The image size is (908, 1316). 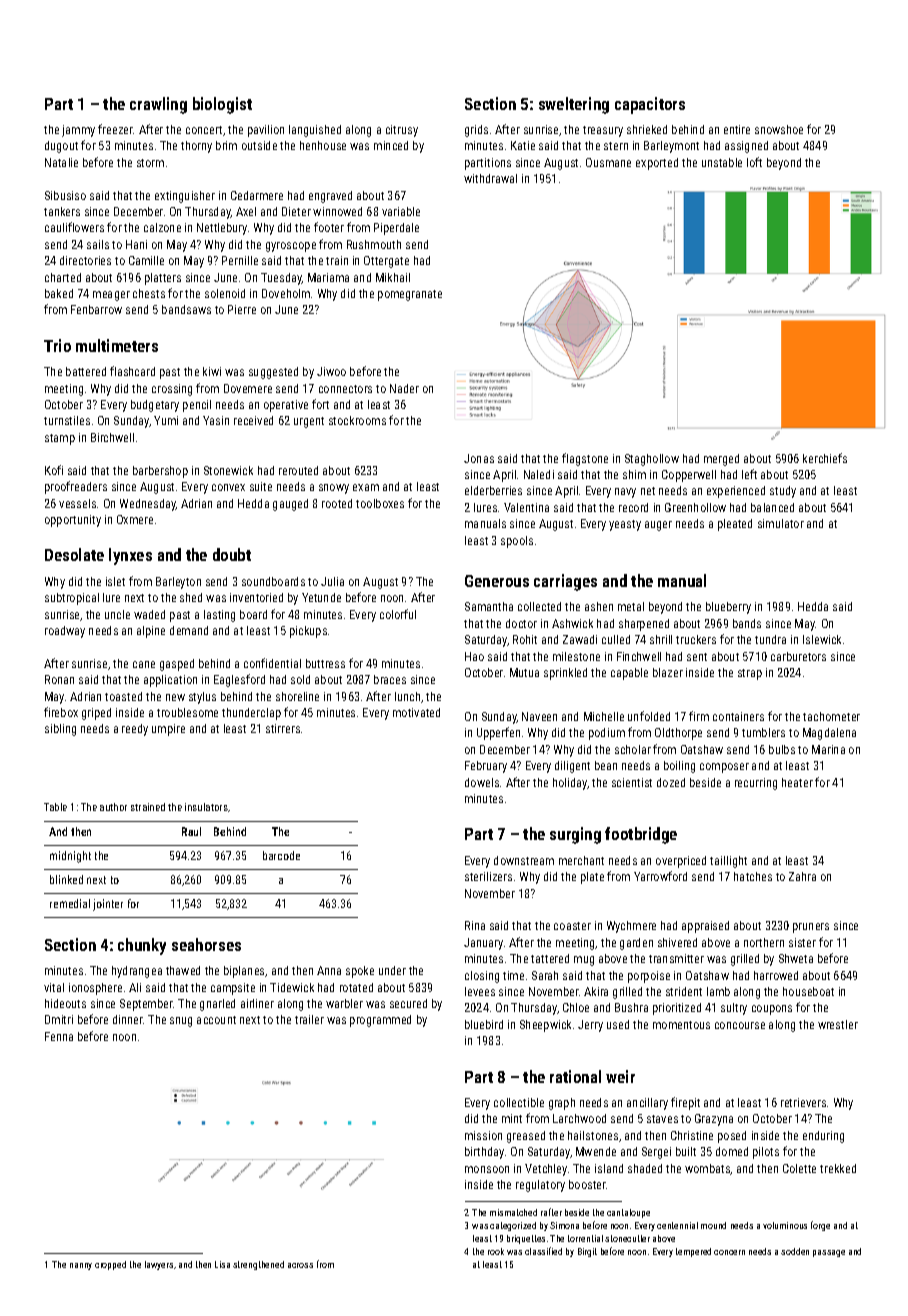 What do you see at coordinates (360, 972) in the image?
I see `spoke` at bounding box center [360, 972].
